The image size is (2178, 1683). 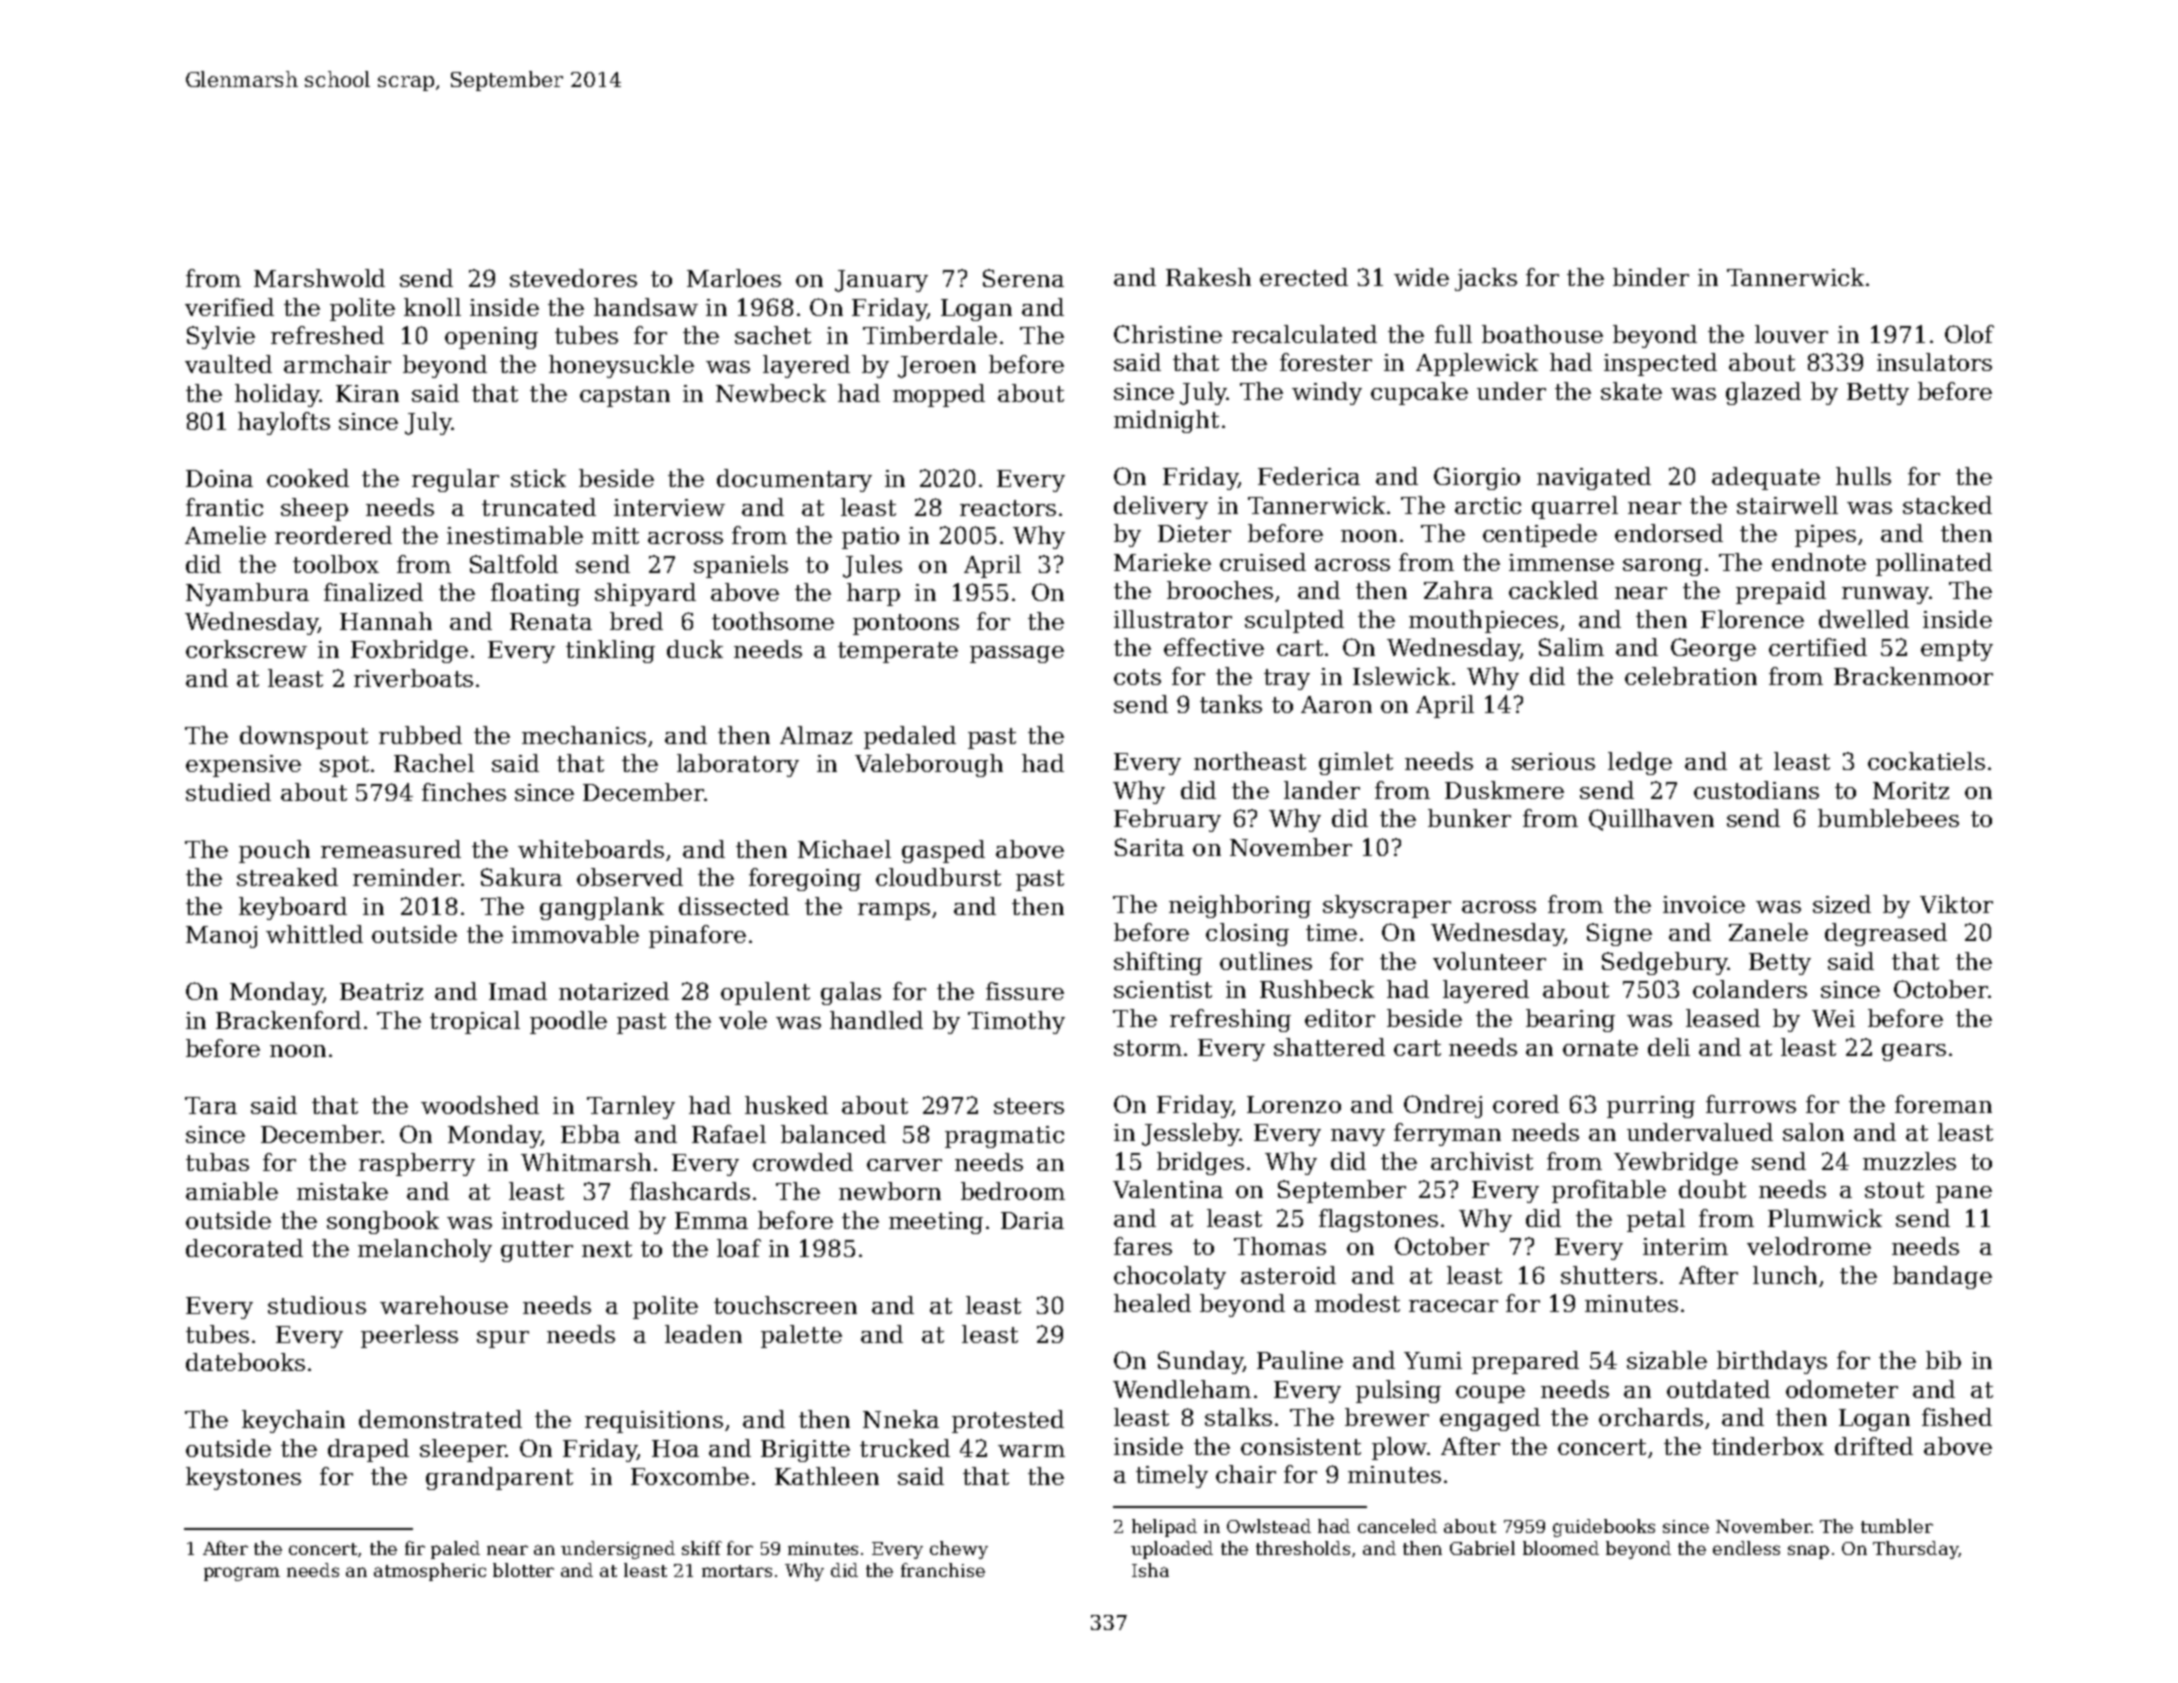 I want to click on keystones, so click(x=243, y=1478).
